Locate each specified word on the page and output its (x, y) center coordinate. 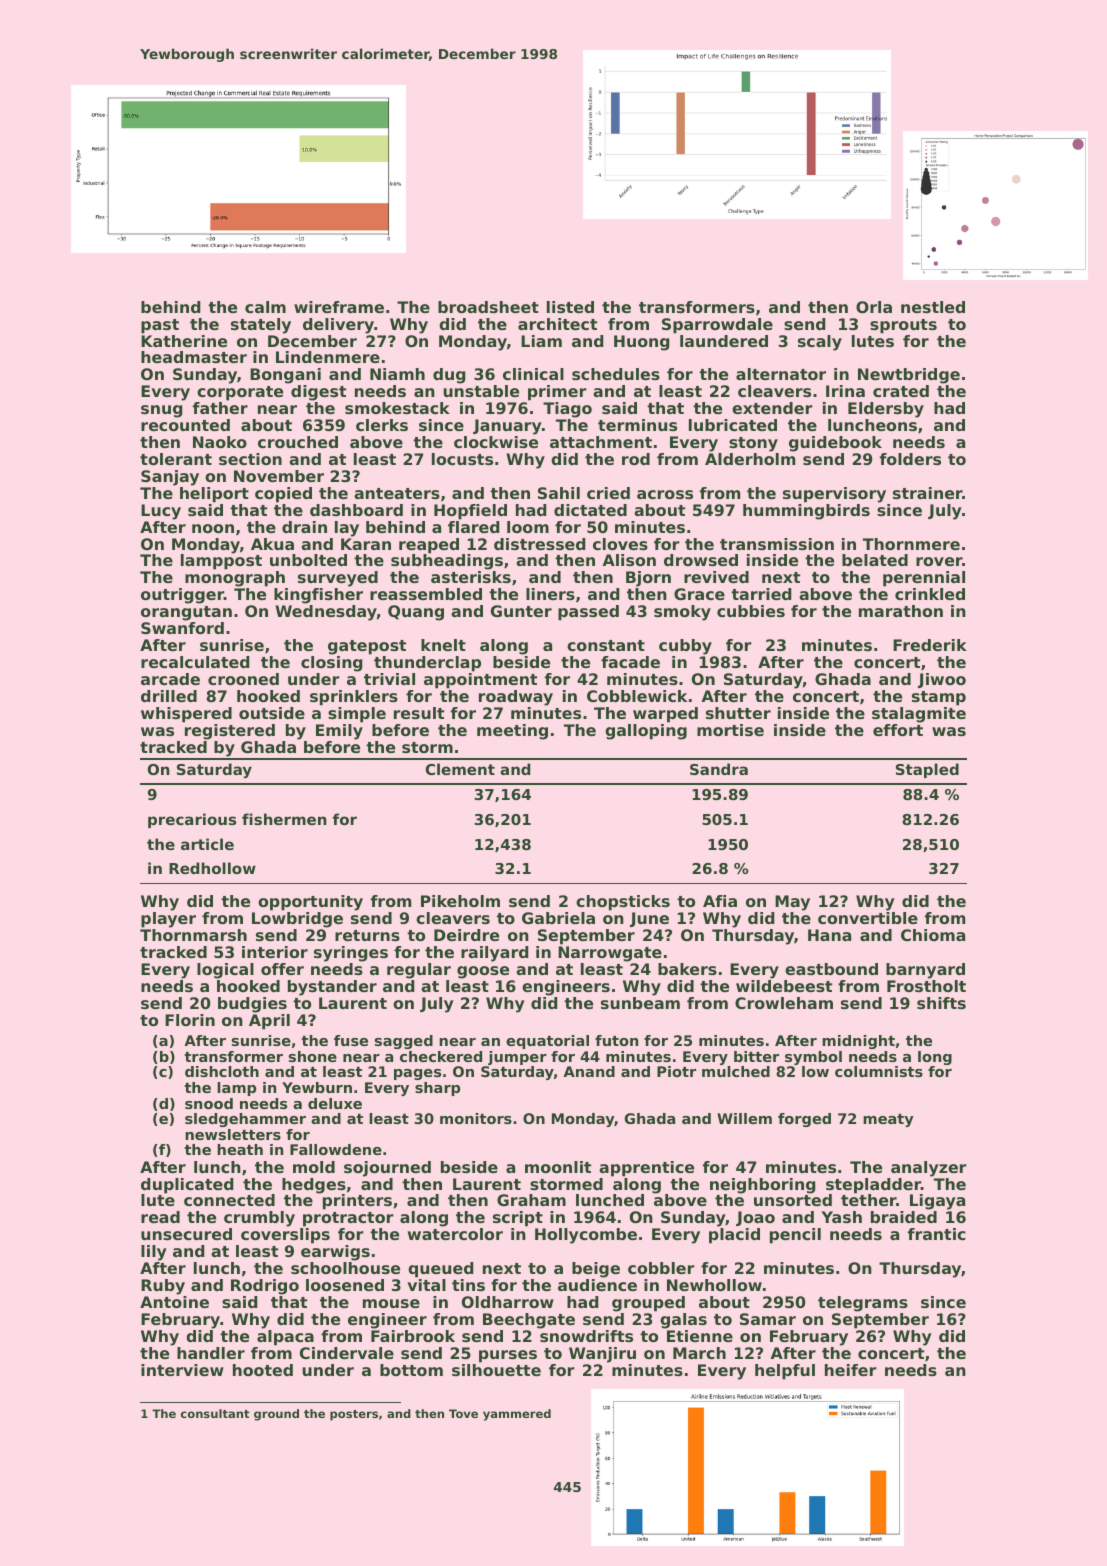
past (160, 326)
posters (354, 1415)
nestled (933, 307)
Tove (463, 1413)
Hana (829, 935)
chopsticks (623, 903)
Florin (190, 1020)
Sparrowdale (717, 326)
